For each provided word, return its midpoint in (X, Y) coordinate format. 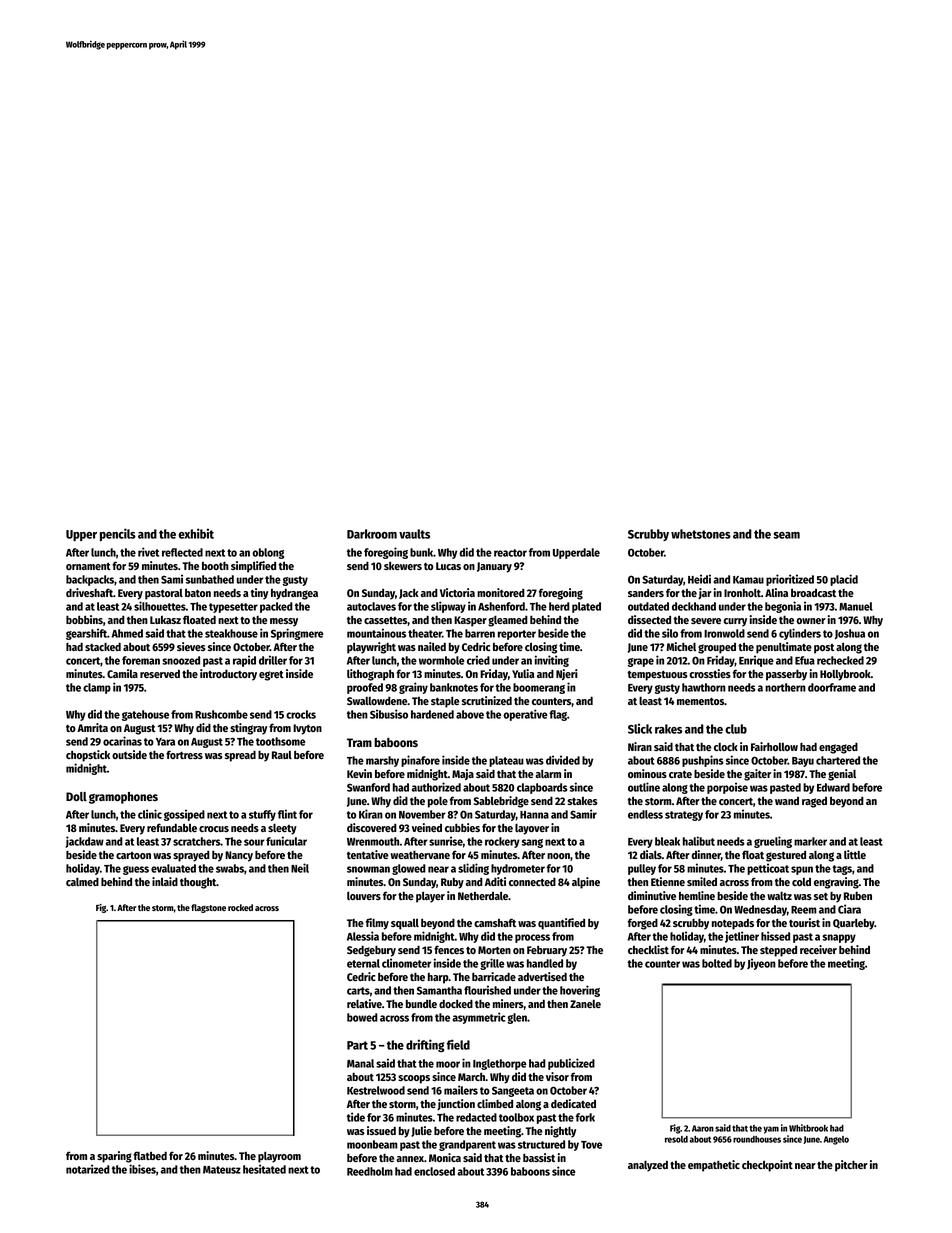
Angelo (836, 1140)
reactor (510, 553)
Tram (359, 742)
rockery (502, 842)
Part (357, 1045)
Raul (282, 755)
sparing (114, 1157)
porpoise (727, 788)
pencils (118, 534)
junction (456, 1104)
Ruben (858, 896)
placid (844, 580)
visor (557, 1076)
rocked (240, 907)
